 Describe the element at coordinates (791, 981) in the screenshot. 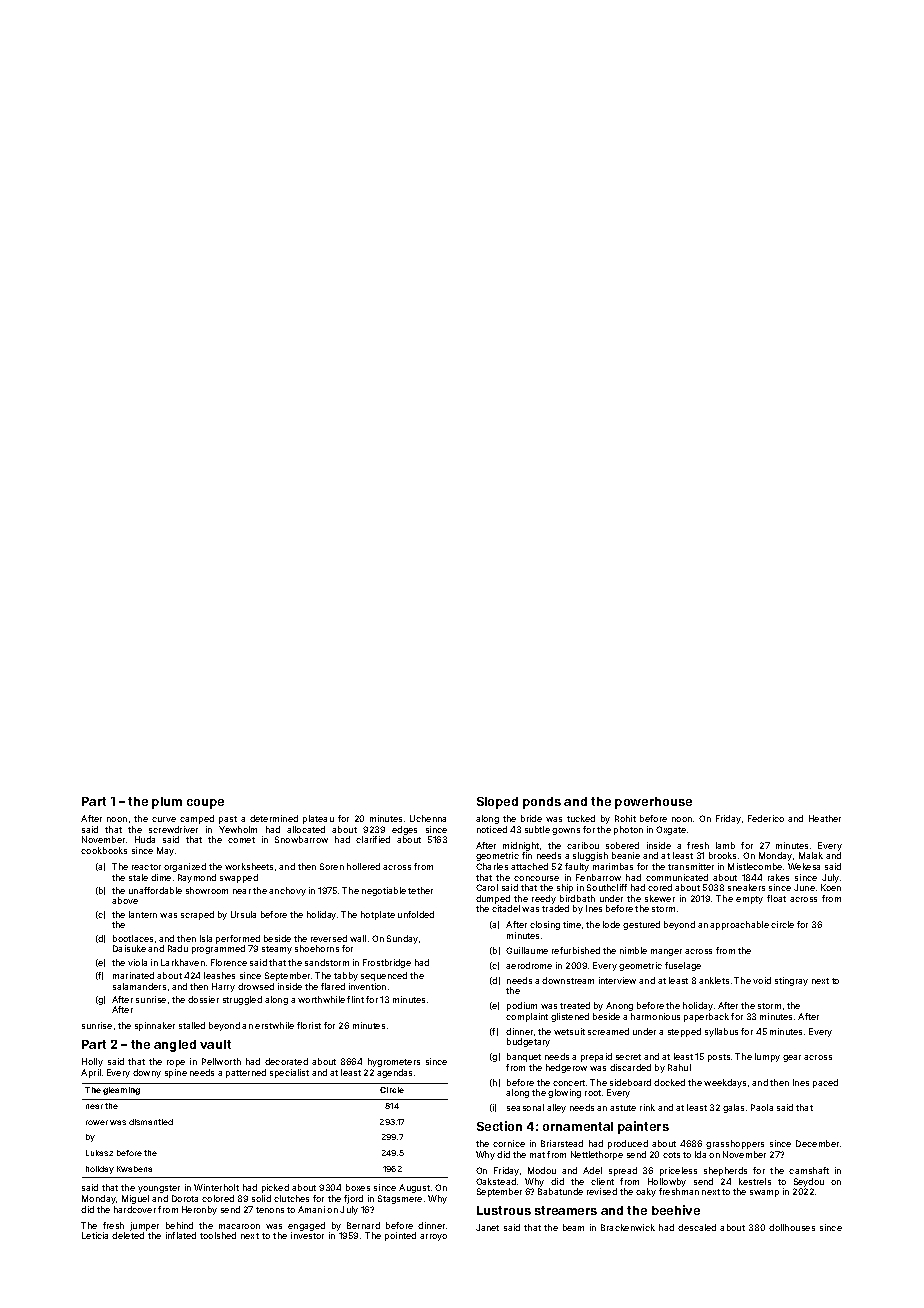

I see `stingray` at that location.
